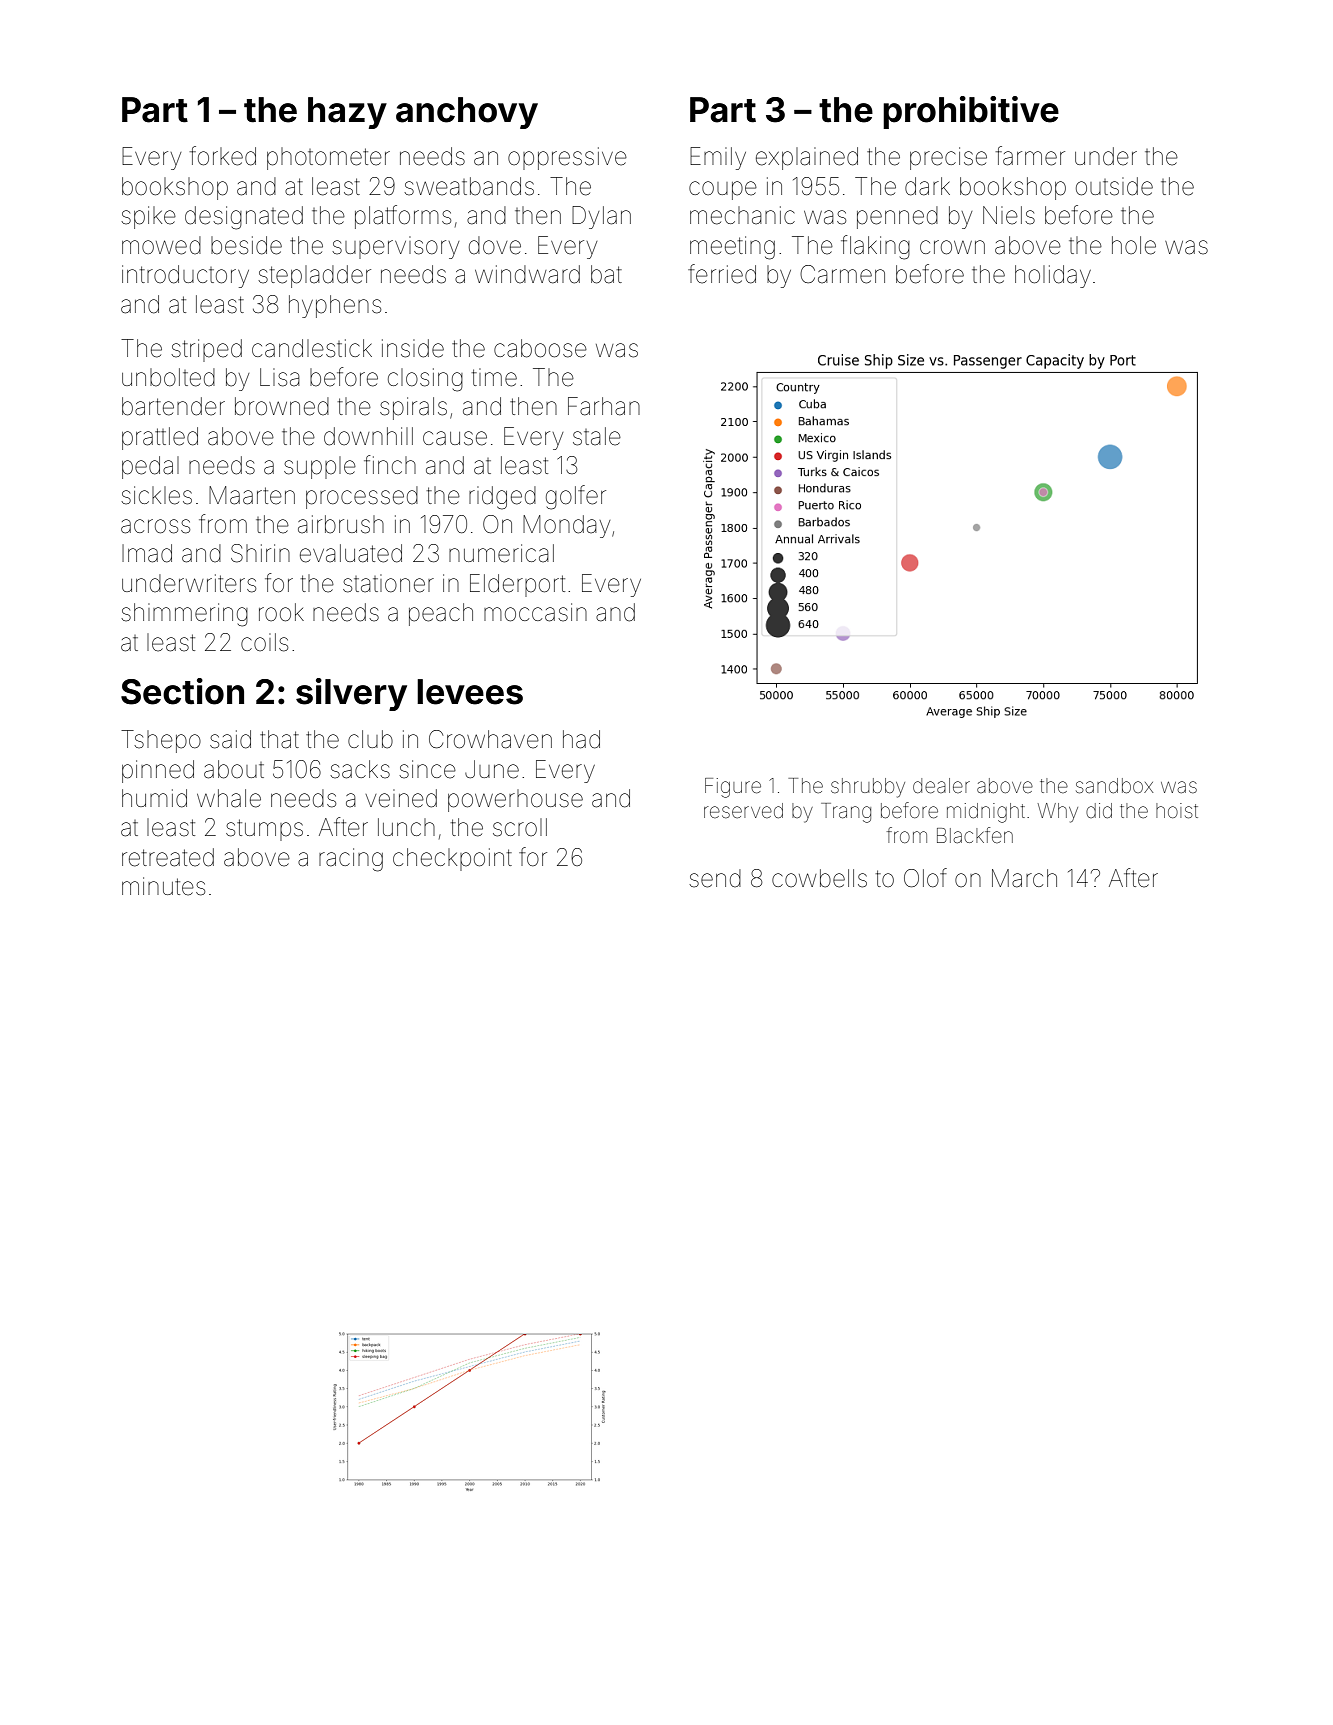 The width and height of the page is (1333, 1725). I want to click on forked, so click(223, 156).
